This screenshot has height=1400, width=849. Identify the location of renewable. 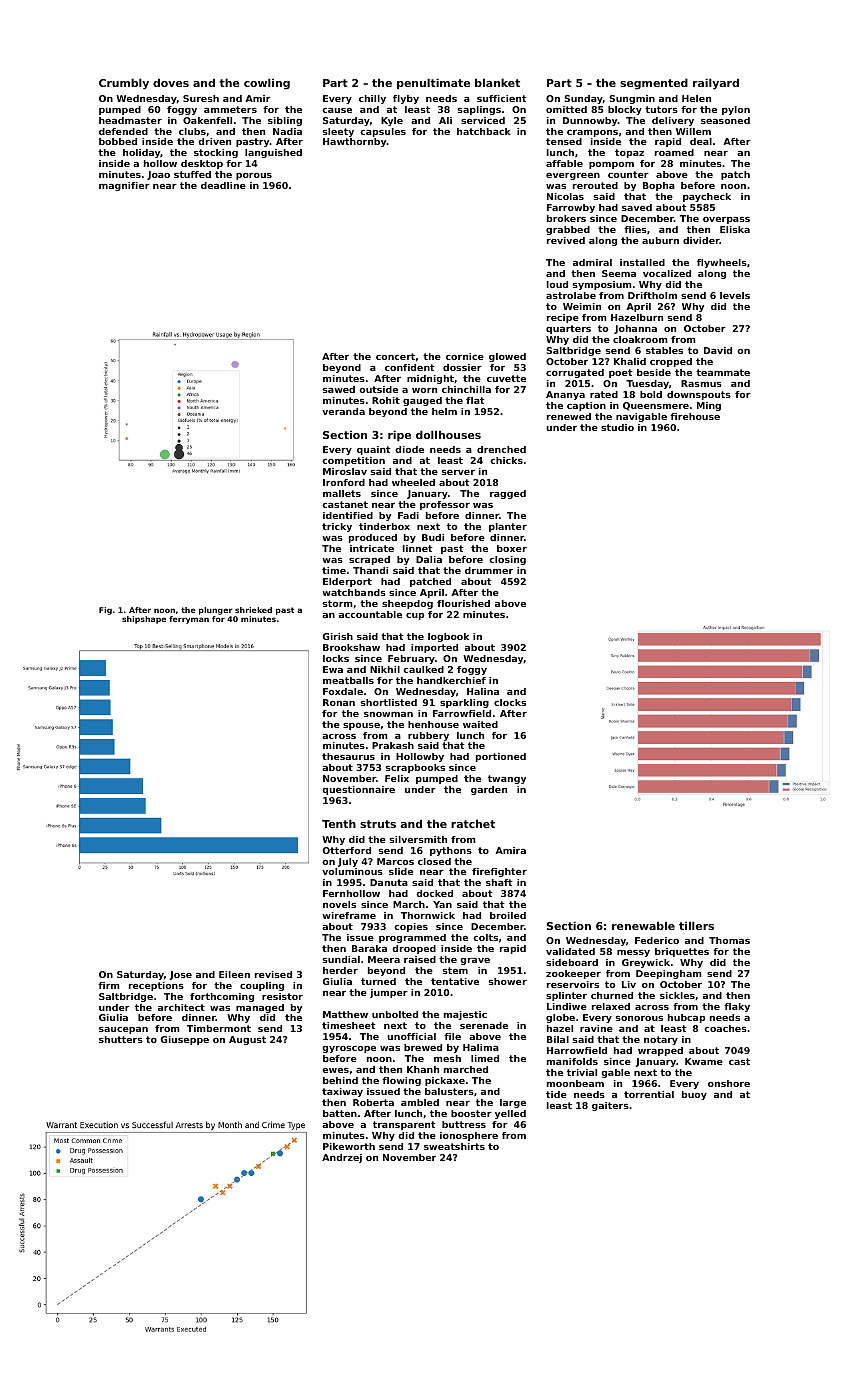
(643, 925).
